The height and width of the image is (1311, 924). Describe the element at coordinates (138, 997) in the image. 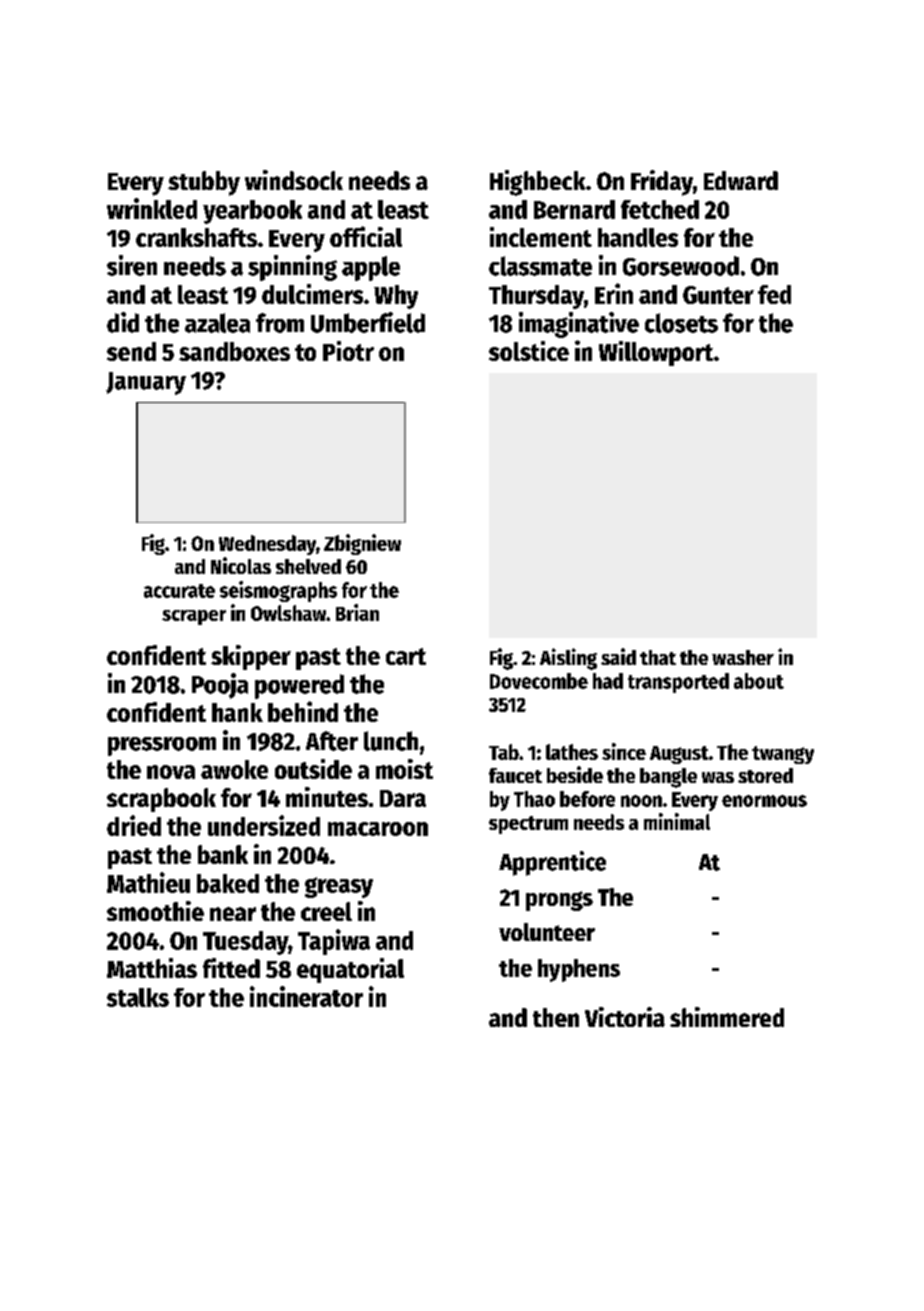

I see `stalks` at that location.
